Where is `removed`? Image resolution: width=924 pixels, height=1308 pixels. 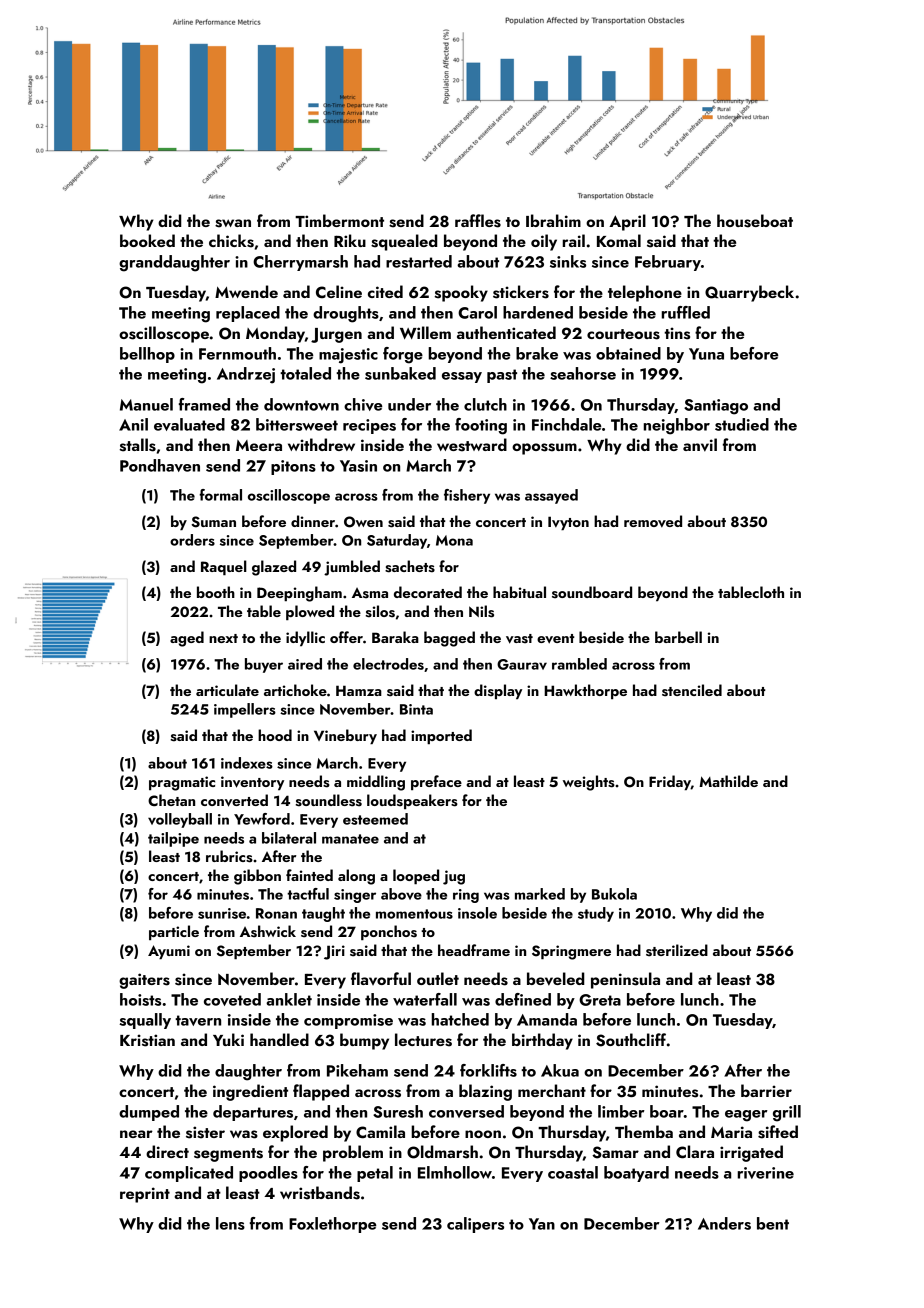 removed is located at coordinates (653, 521).
